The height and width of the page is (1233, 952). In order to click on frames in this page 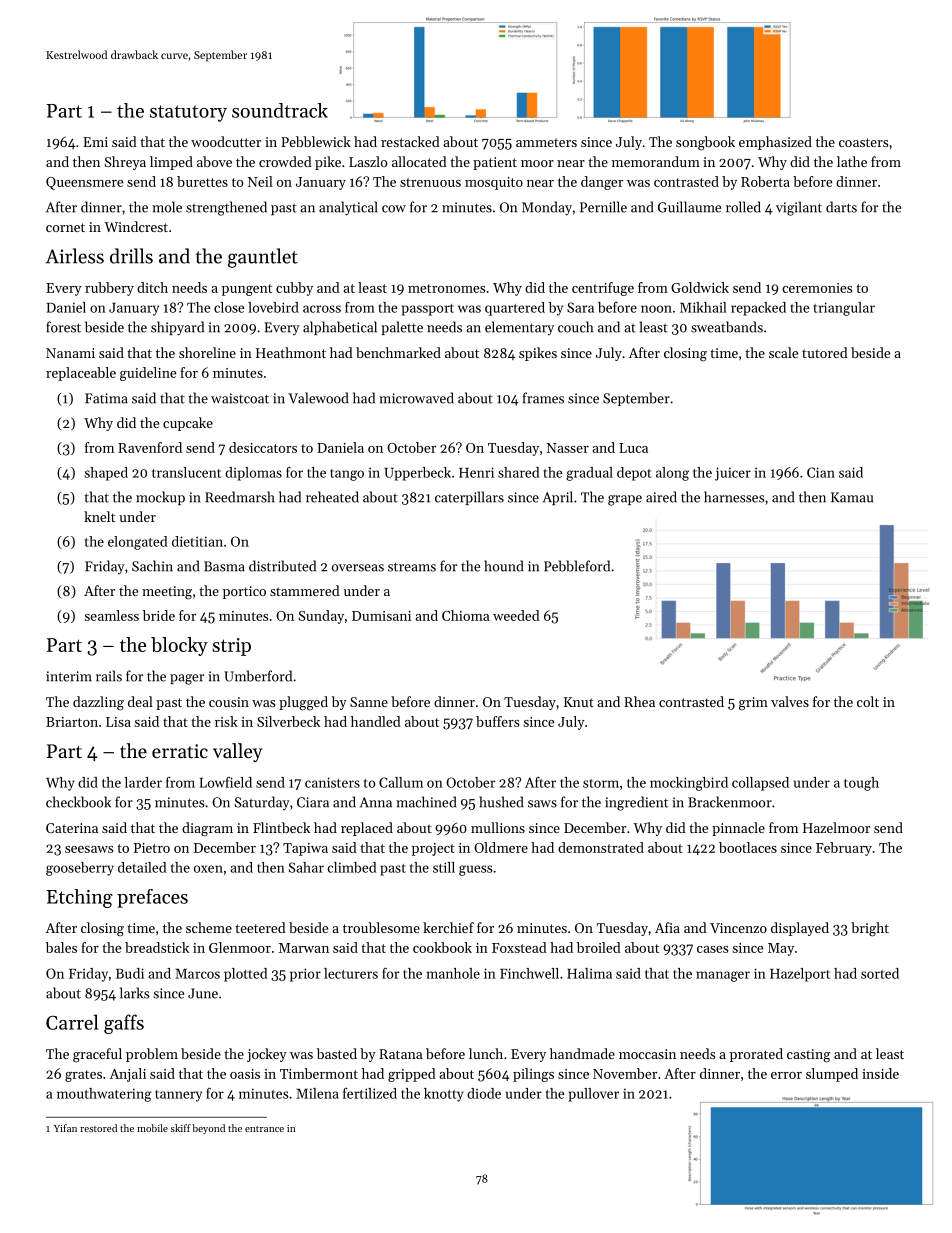, I will do `click(543, 398)`.
